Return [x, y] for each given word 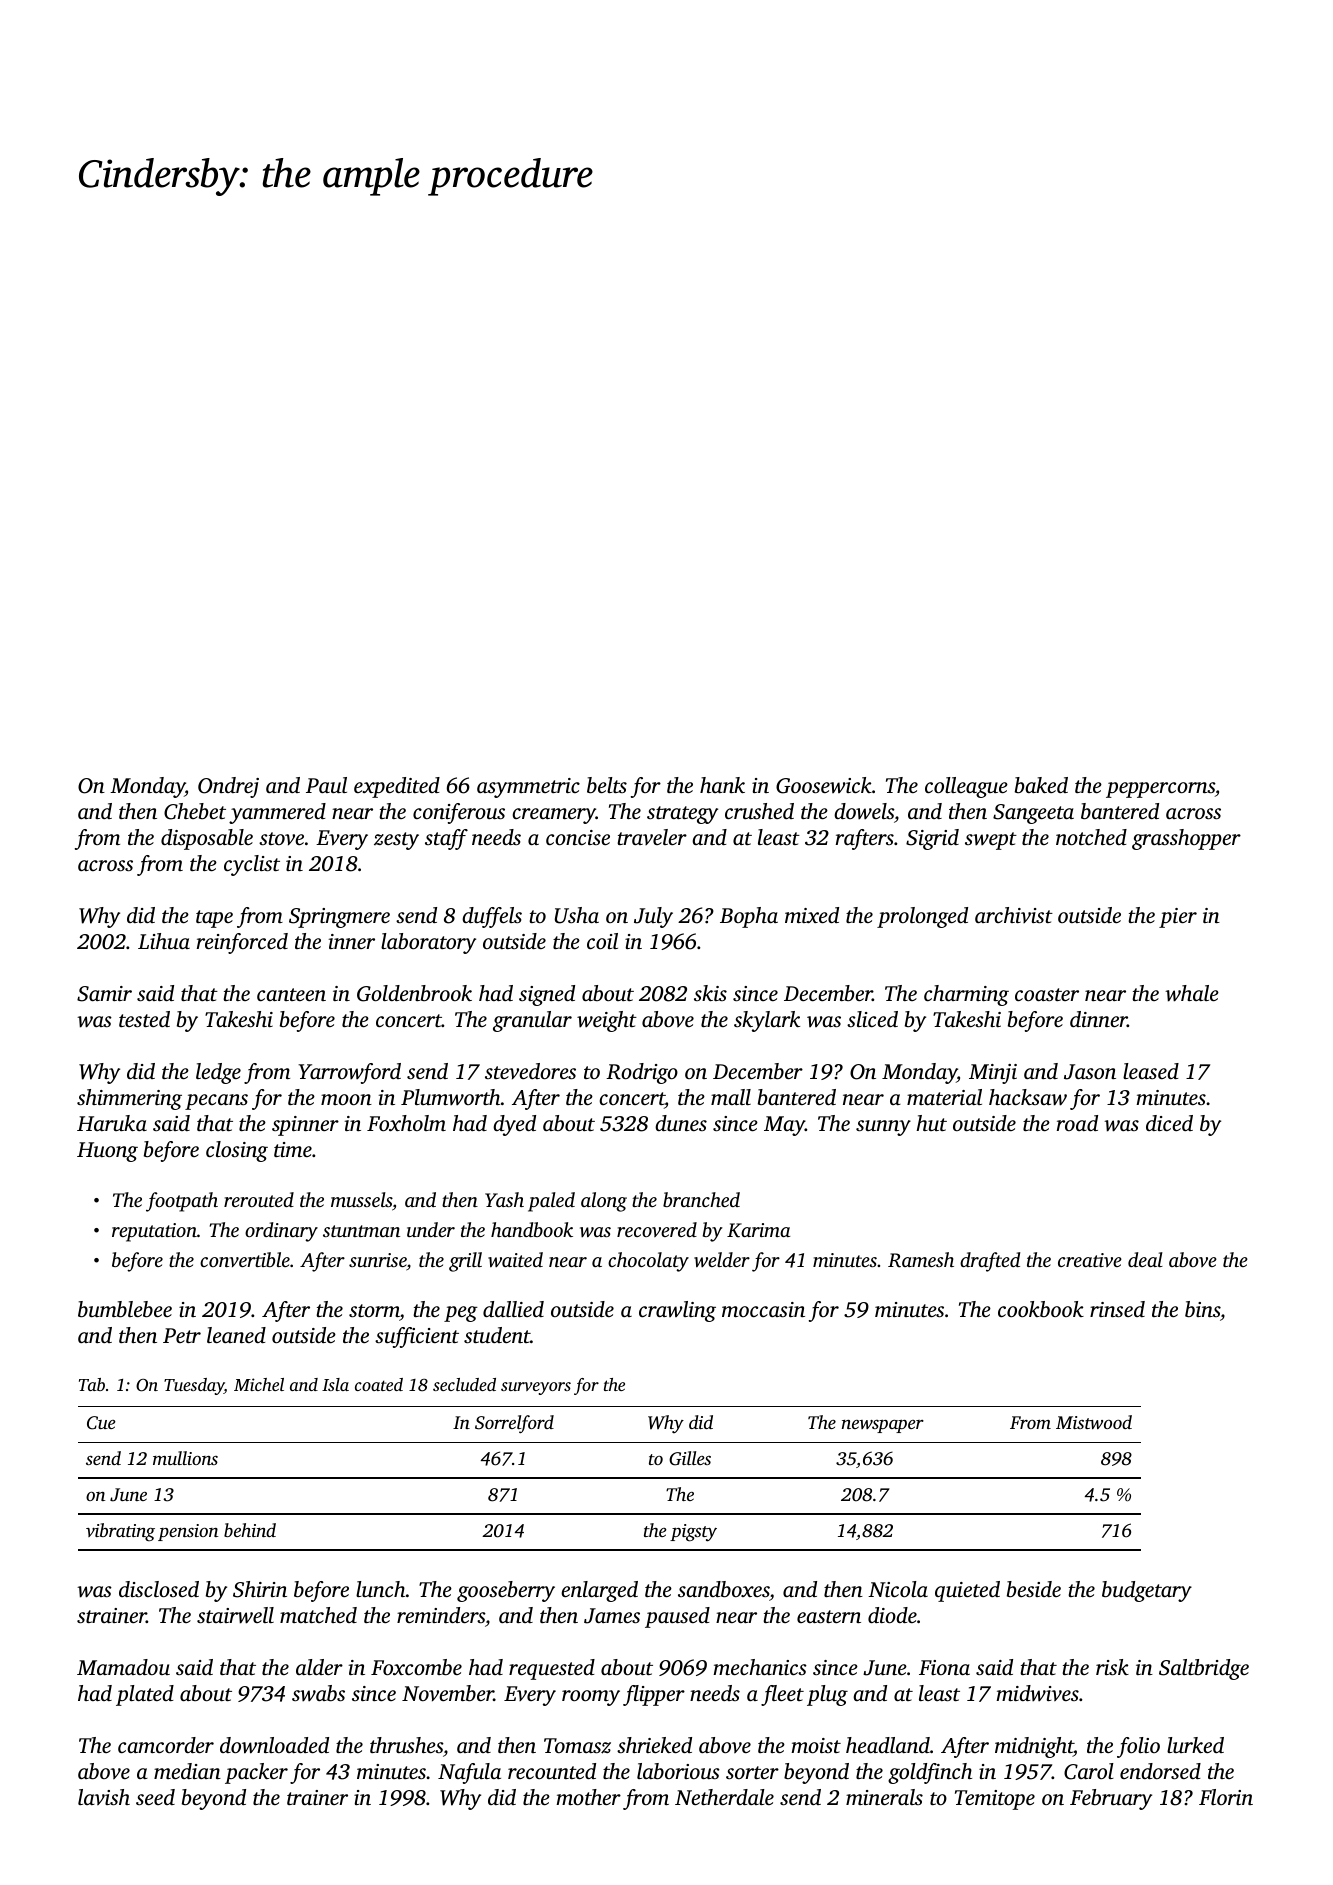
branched [701, 1199]
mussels [361, 1199]
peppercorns [1160, 790]
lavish [104, 1797]
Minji [993, 1074]
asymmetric [528, 788]
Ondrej [228, 787]
